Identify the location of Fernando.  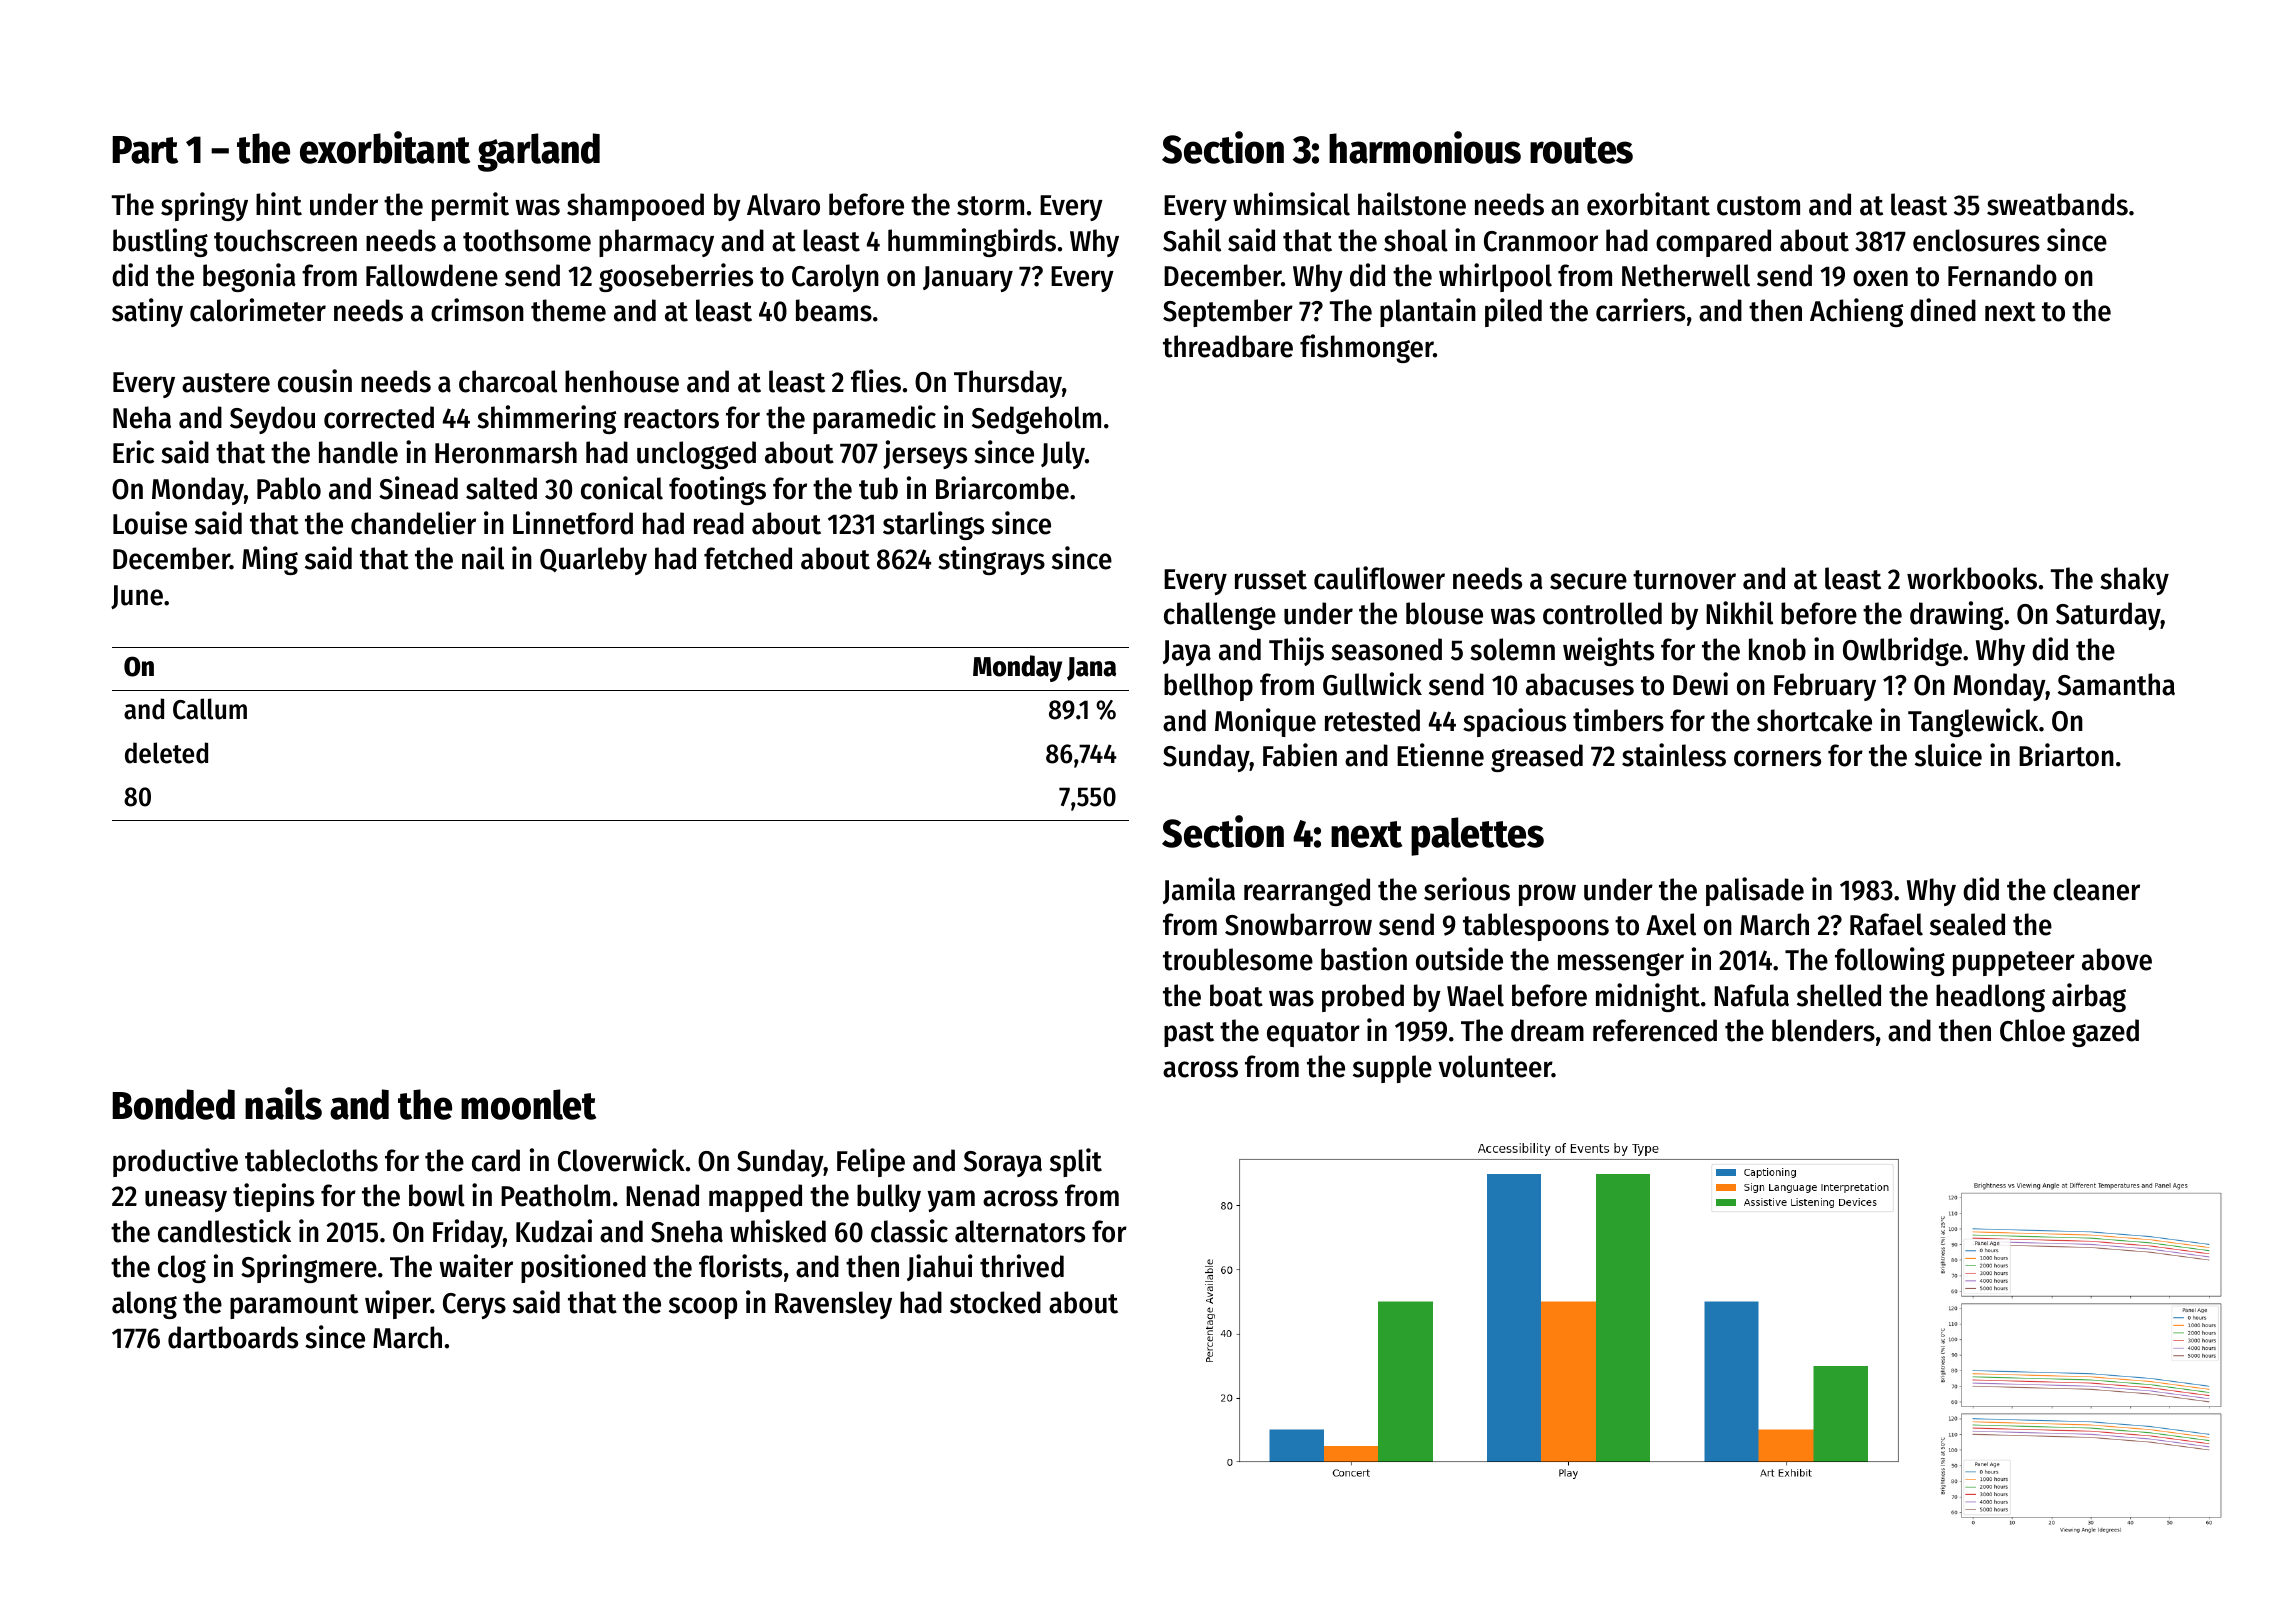
(2002, 275).
